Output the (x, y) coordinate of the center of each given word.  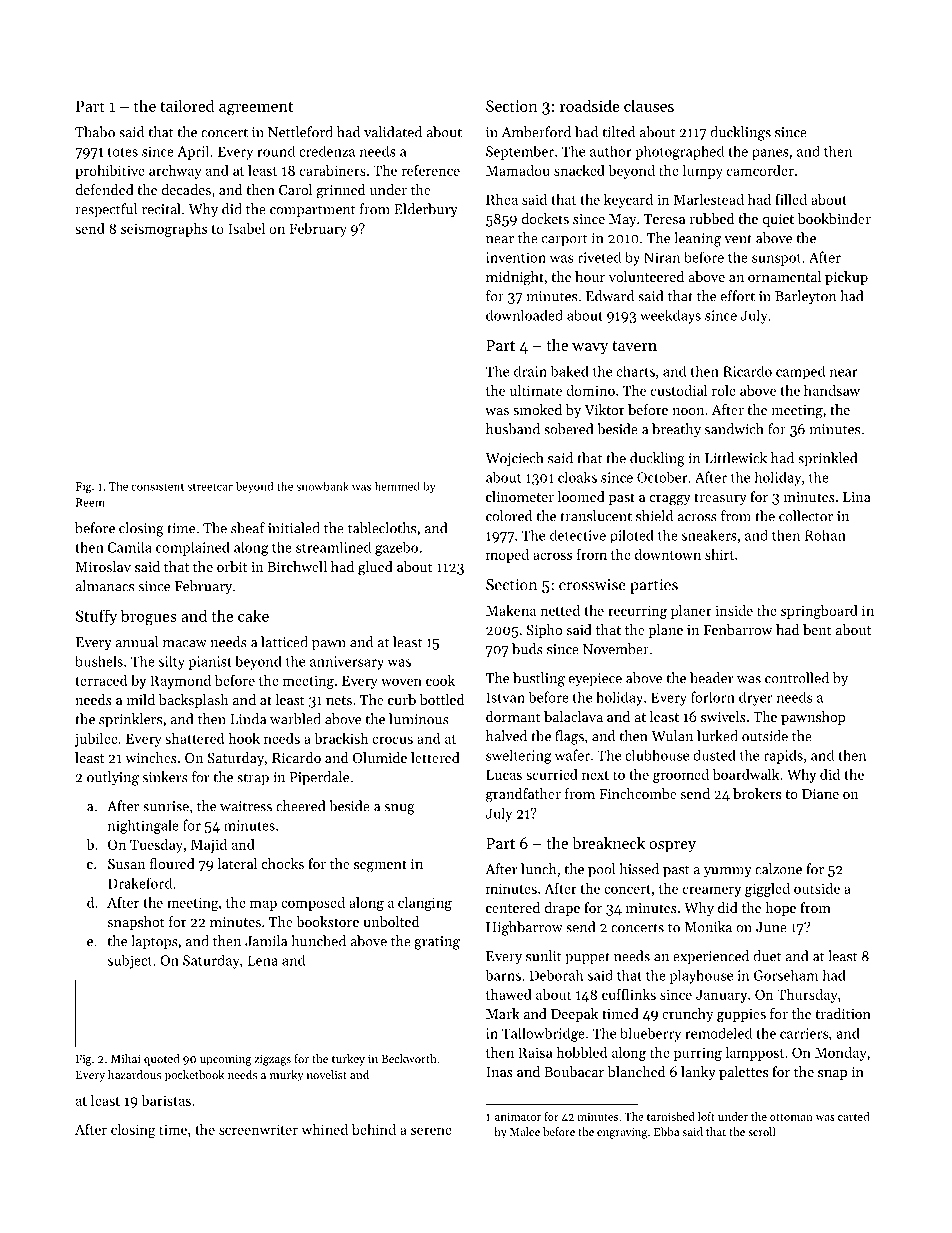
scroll (761, 1131)
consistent (157, 486)
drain (530, 371)
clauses (649, 105)
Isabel (246, 228)
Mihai (126, 1058)
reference (431, 170)
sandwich (734, 429)
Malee (525, 1131)
